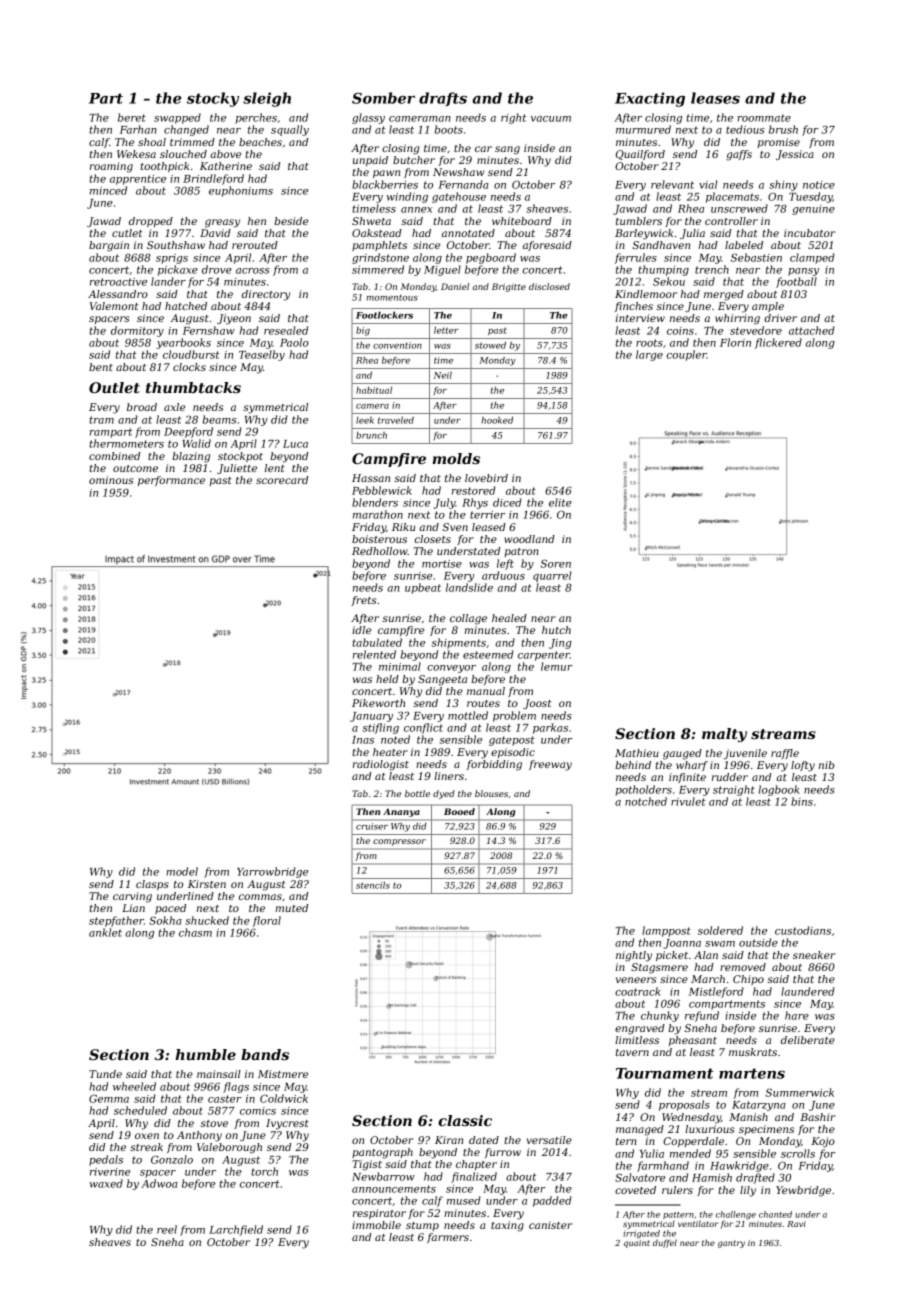 Image resolution: width=924 pixels, height=1308 pixels. What do you see at coordinates (778, 343) in the screenshot?
I see `flickered` at bounding box center [778, 343].
